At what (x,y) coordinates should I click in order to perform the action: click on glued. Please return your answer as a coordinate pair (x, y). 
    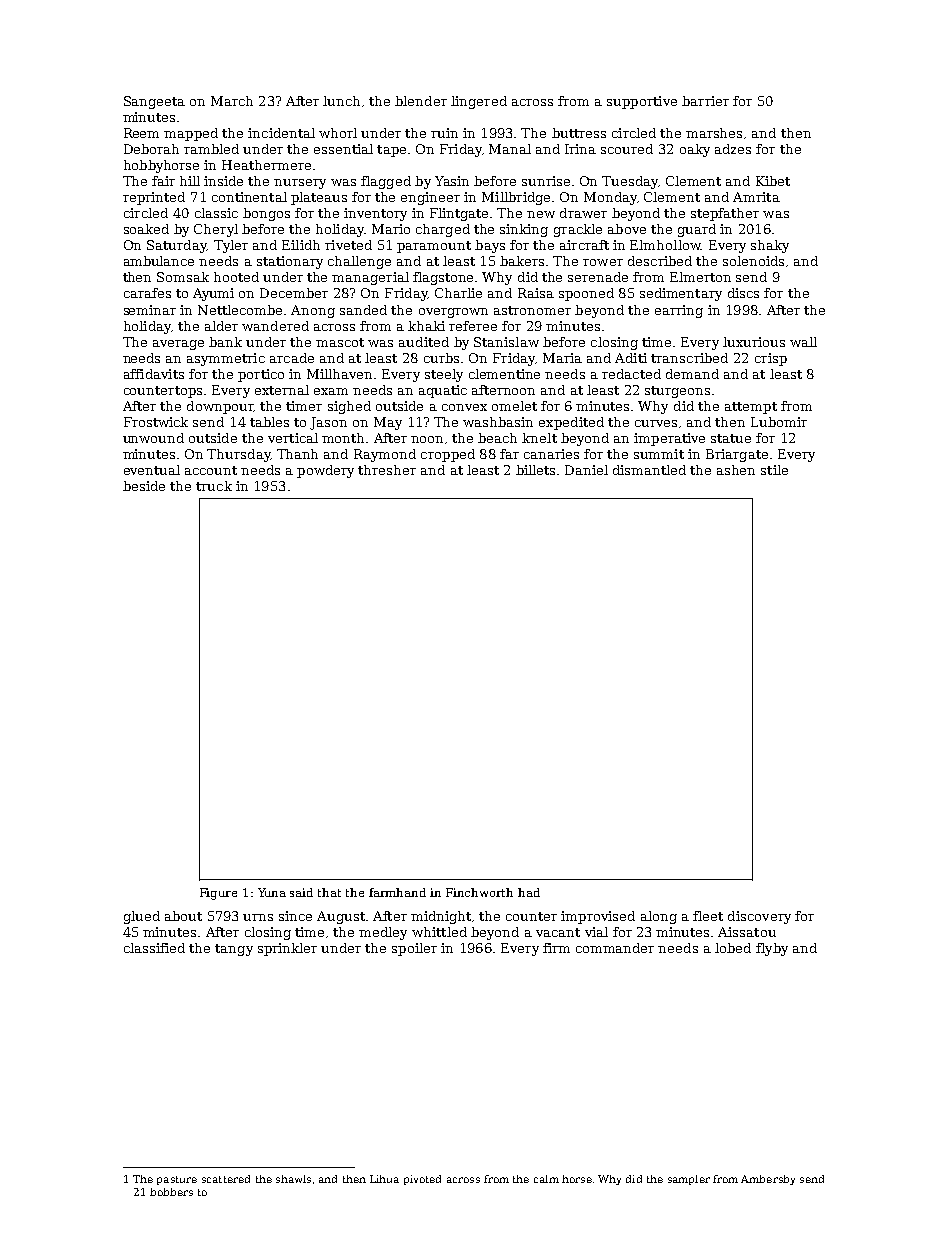
    Looking at the image, I should click on (142, 917).
